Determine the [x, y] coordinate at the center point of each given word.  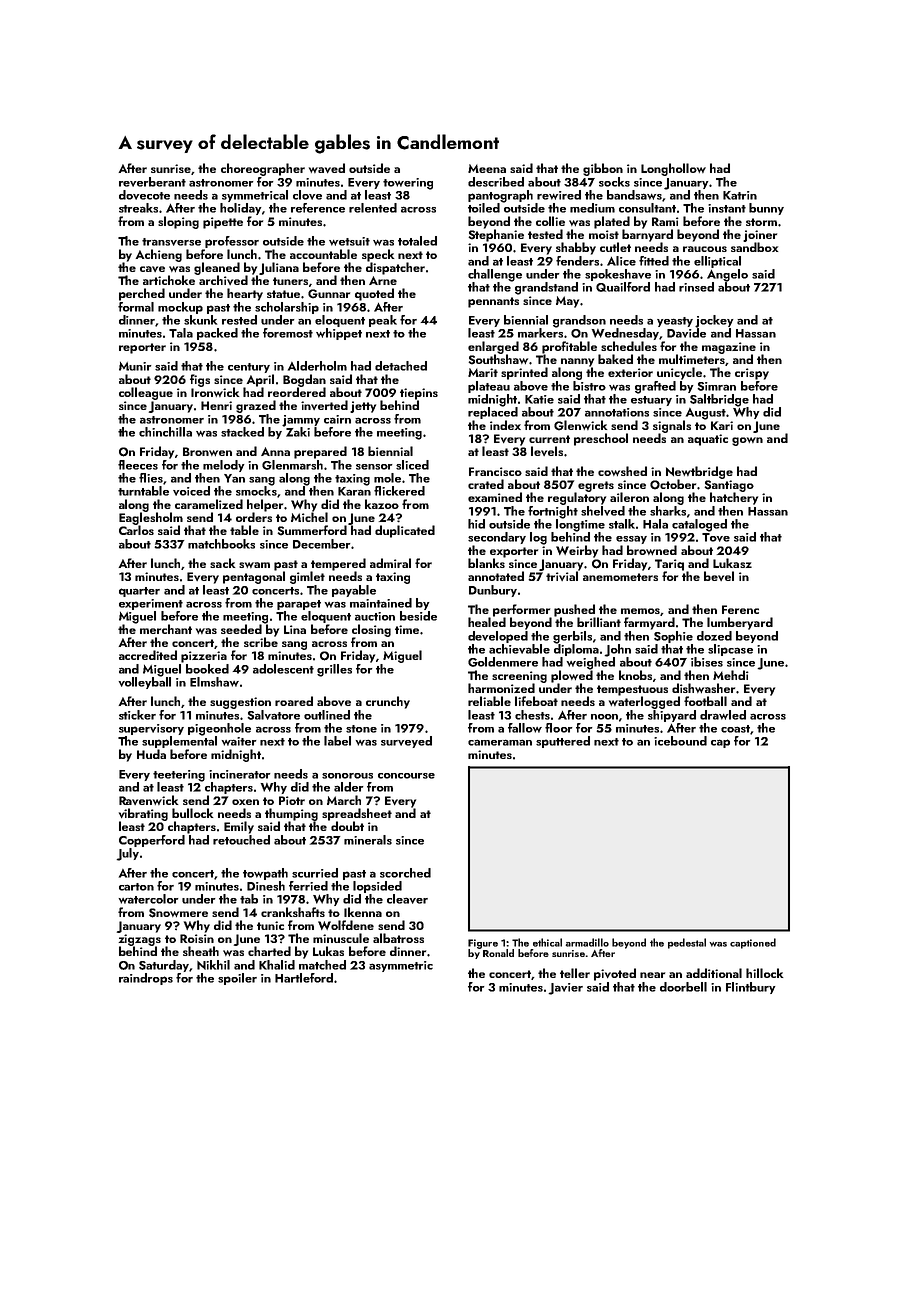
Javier [566, 989]
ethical [547, 942]
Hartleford [304, 978]
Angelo [727, 275]
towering [408, 184]
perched [142, 294]
